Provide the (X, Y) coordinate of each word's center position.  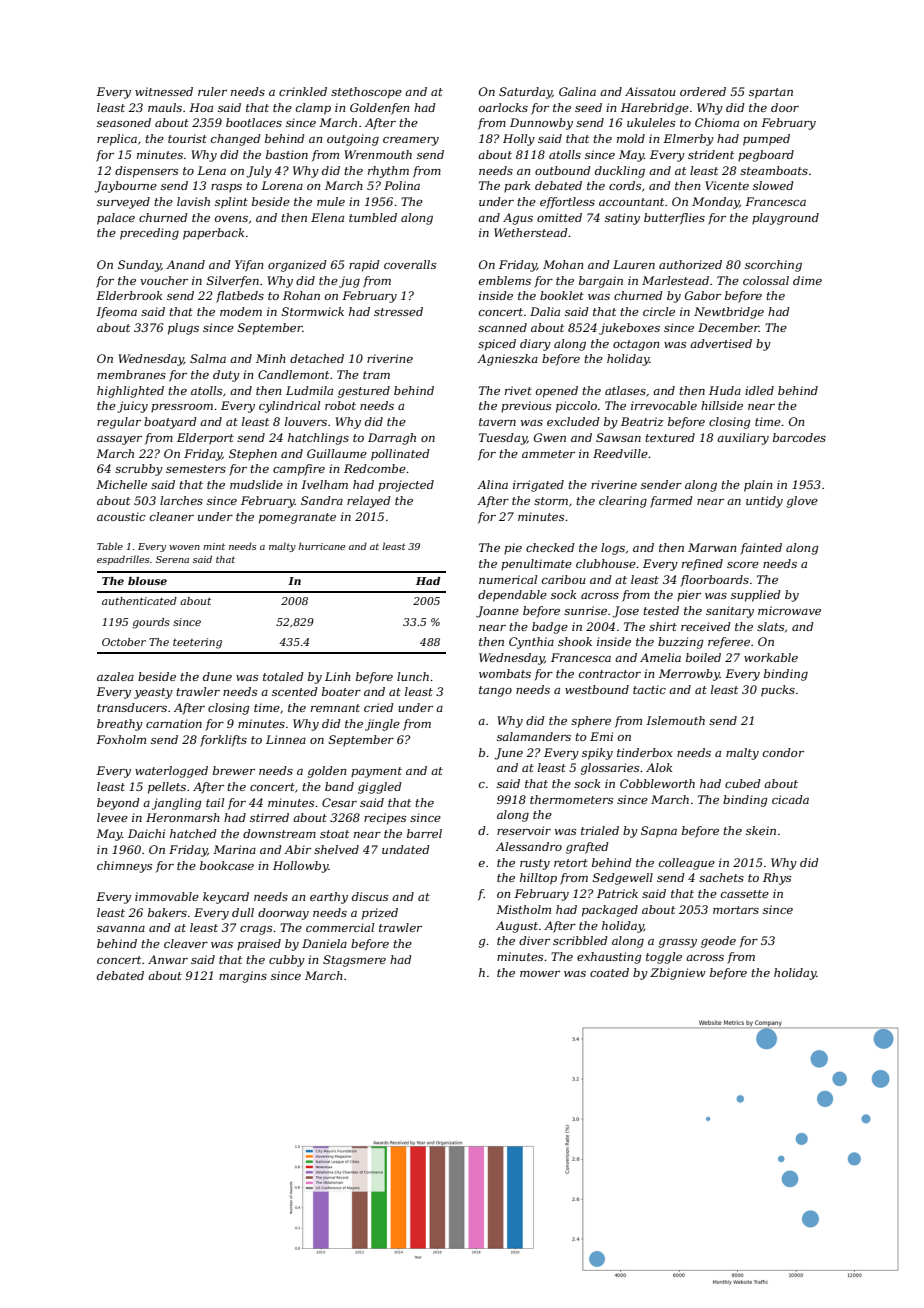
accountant (631, 202)
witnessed (164, 91)
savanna (121, 929)
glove (802, 502)
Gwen (550, 437)
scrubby (139, 470)
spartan (771, 93)
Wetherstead (531, 232)
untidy (764, 502)
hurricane (322, 546)
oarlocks (503, 107)
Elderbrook (129, 295)
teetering (197, 643)
